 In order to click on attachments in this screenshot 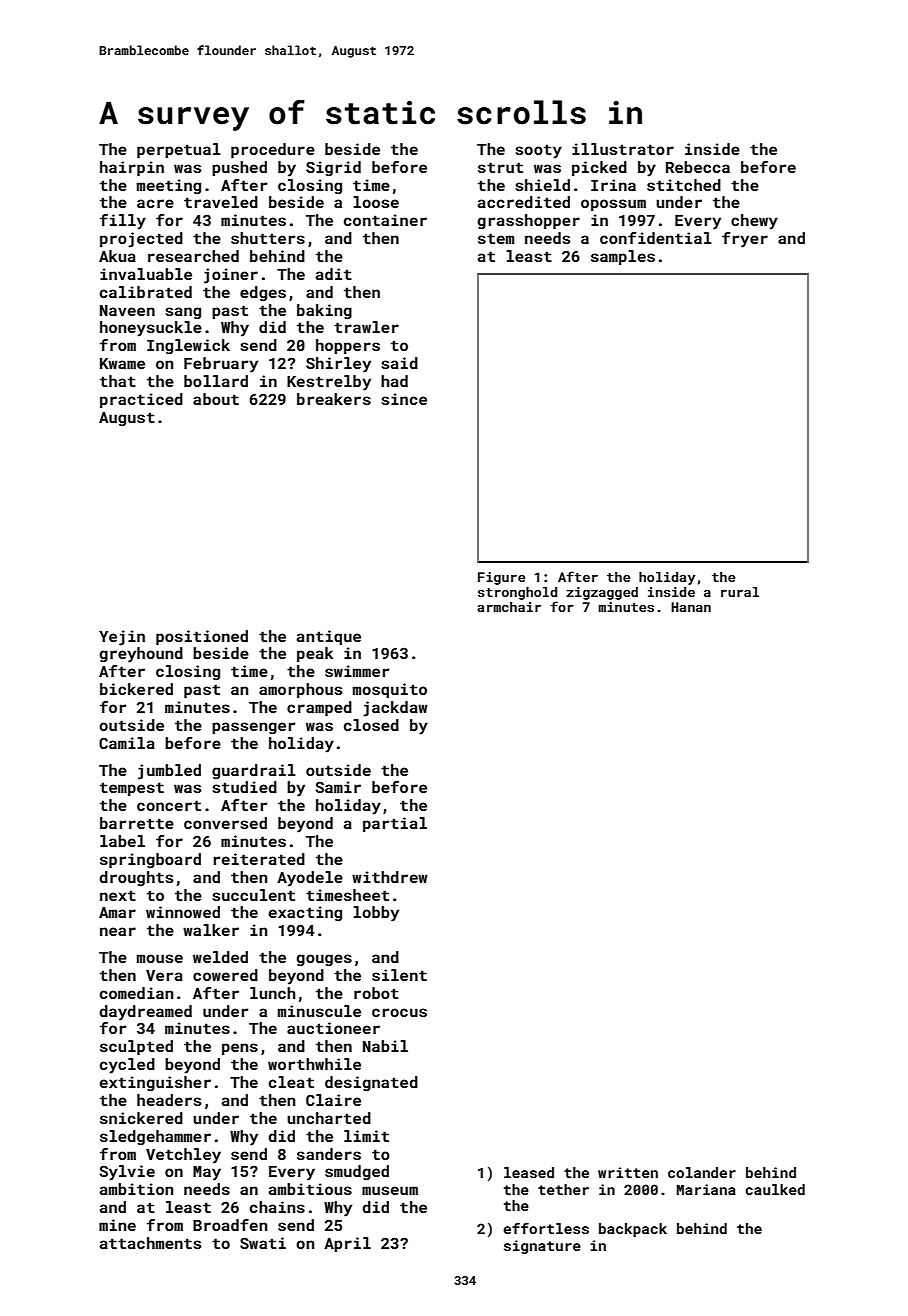, I will do `click(150, 1243)`.
